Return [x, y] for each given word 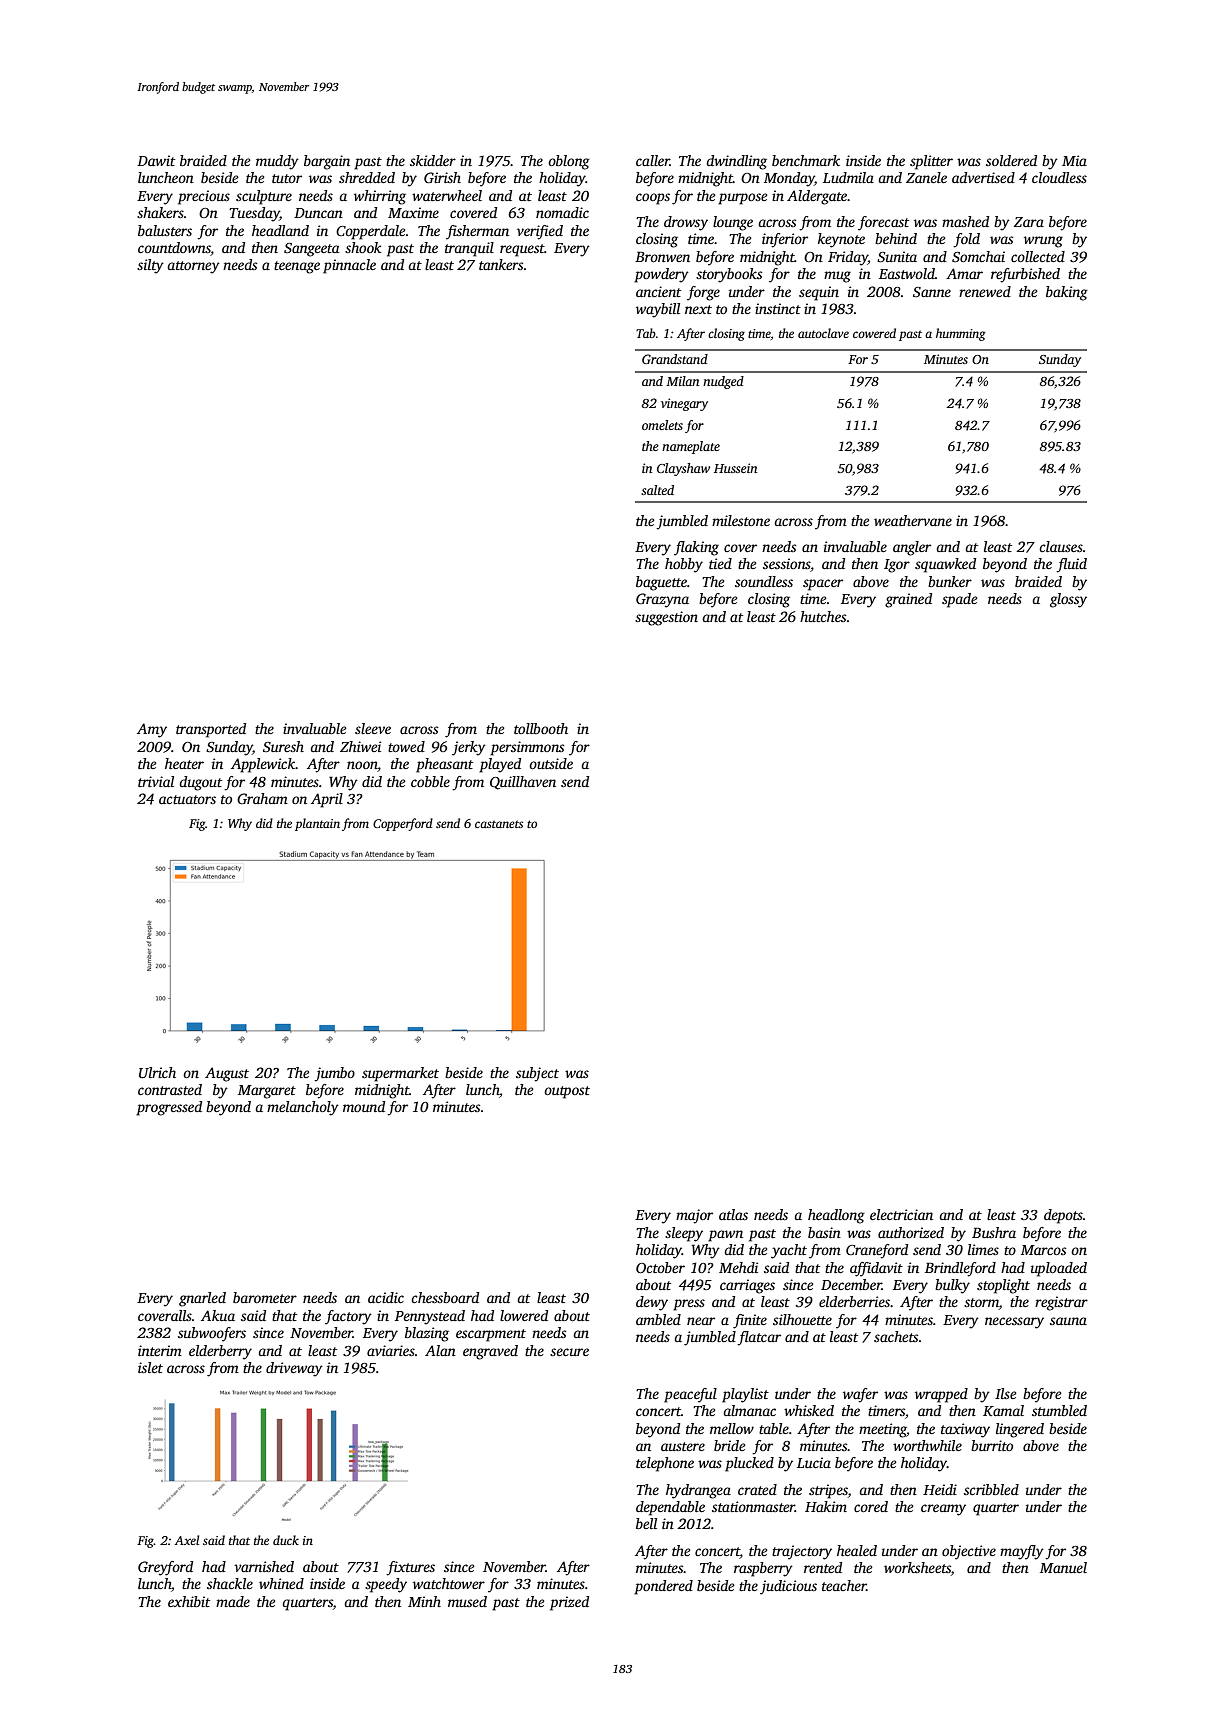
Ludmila [848, 177]
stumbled [1059, 1410]
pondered [663, 1587]
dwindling [736, 162]
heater [184, 763]
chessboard [445, 1297]
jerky [469, 748]
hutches [823, 616]
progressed [169, 1108]
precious [204, 197]
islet [150, 1367]
